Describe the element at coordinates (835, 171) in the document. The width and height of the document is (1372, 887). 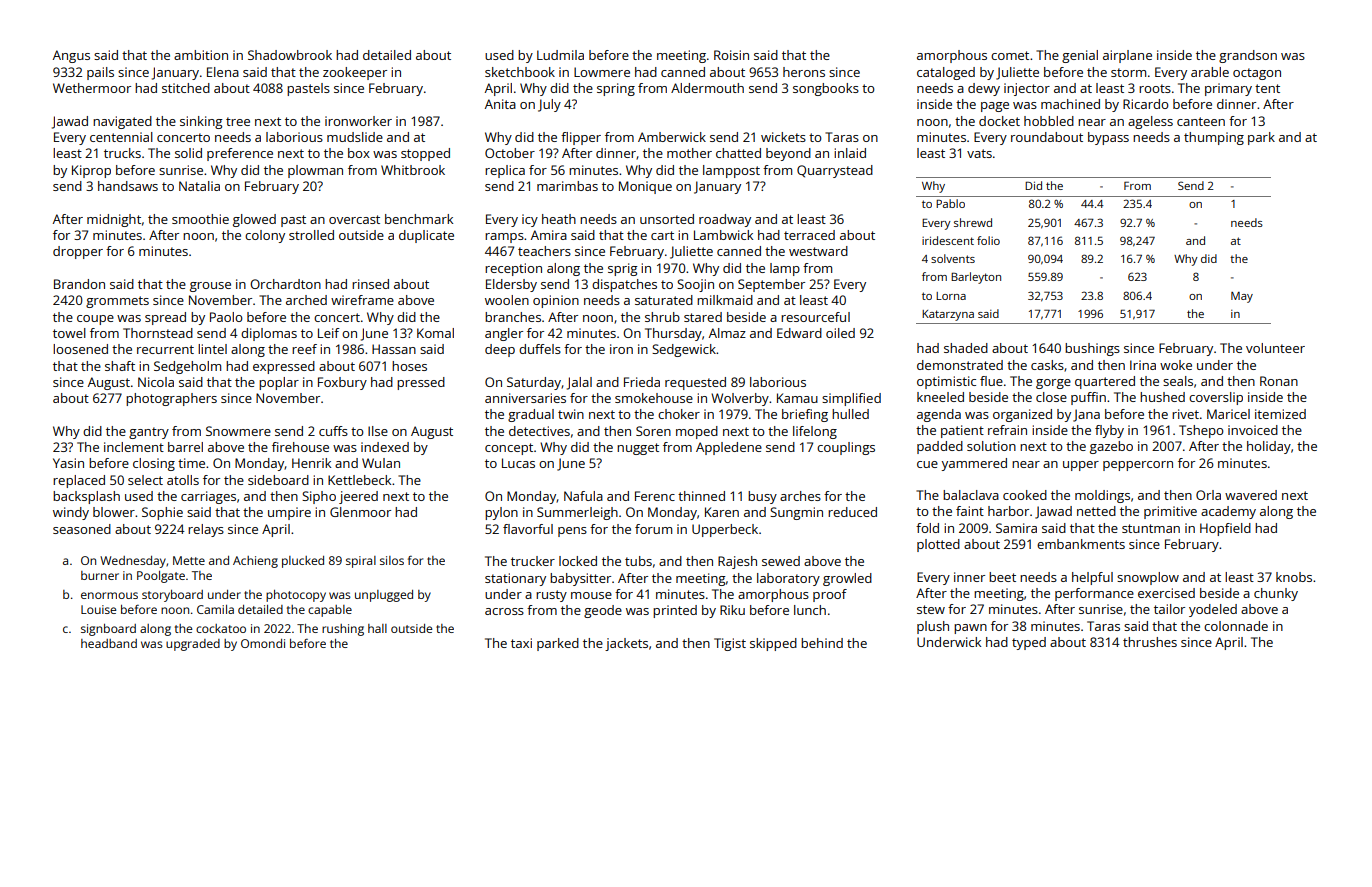
I see `Quarrystead` at that location.
